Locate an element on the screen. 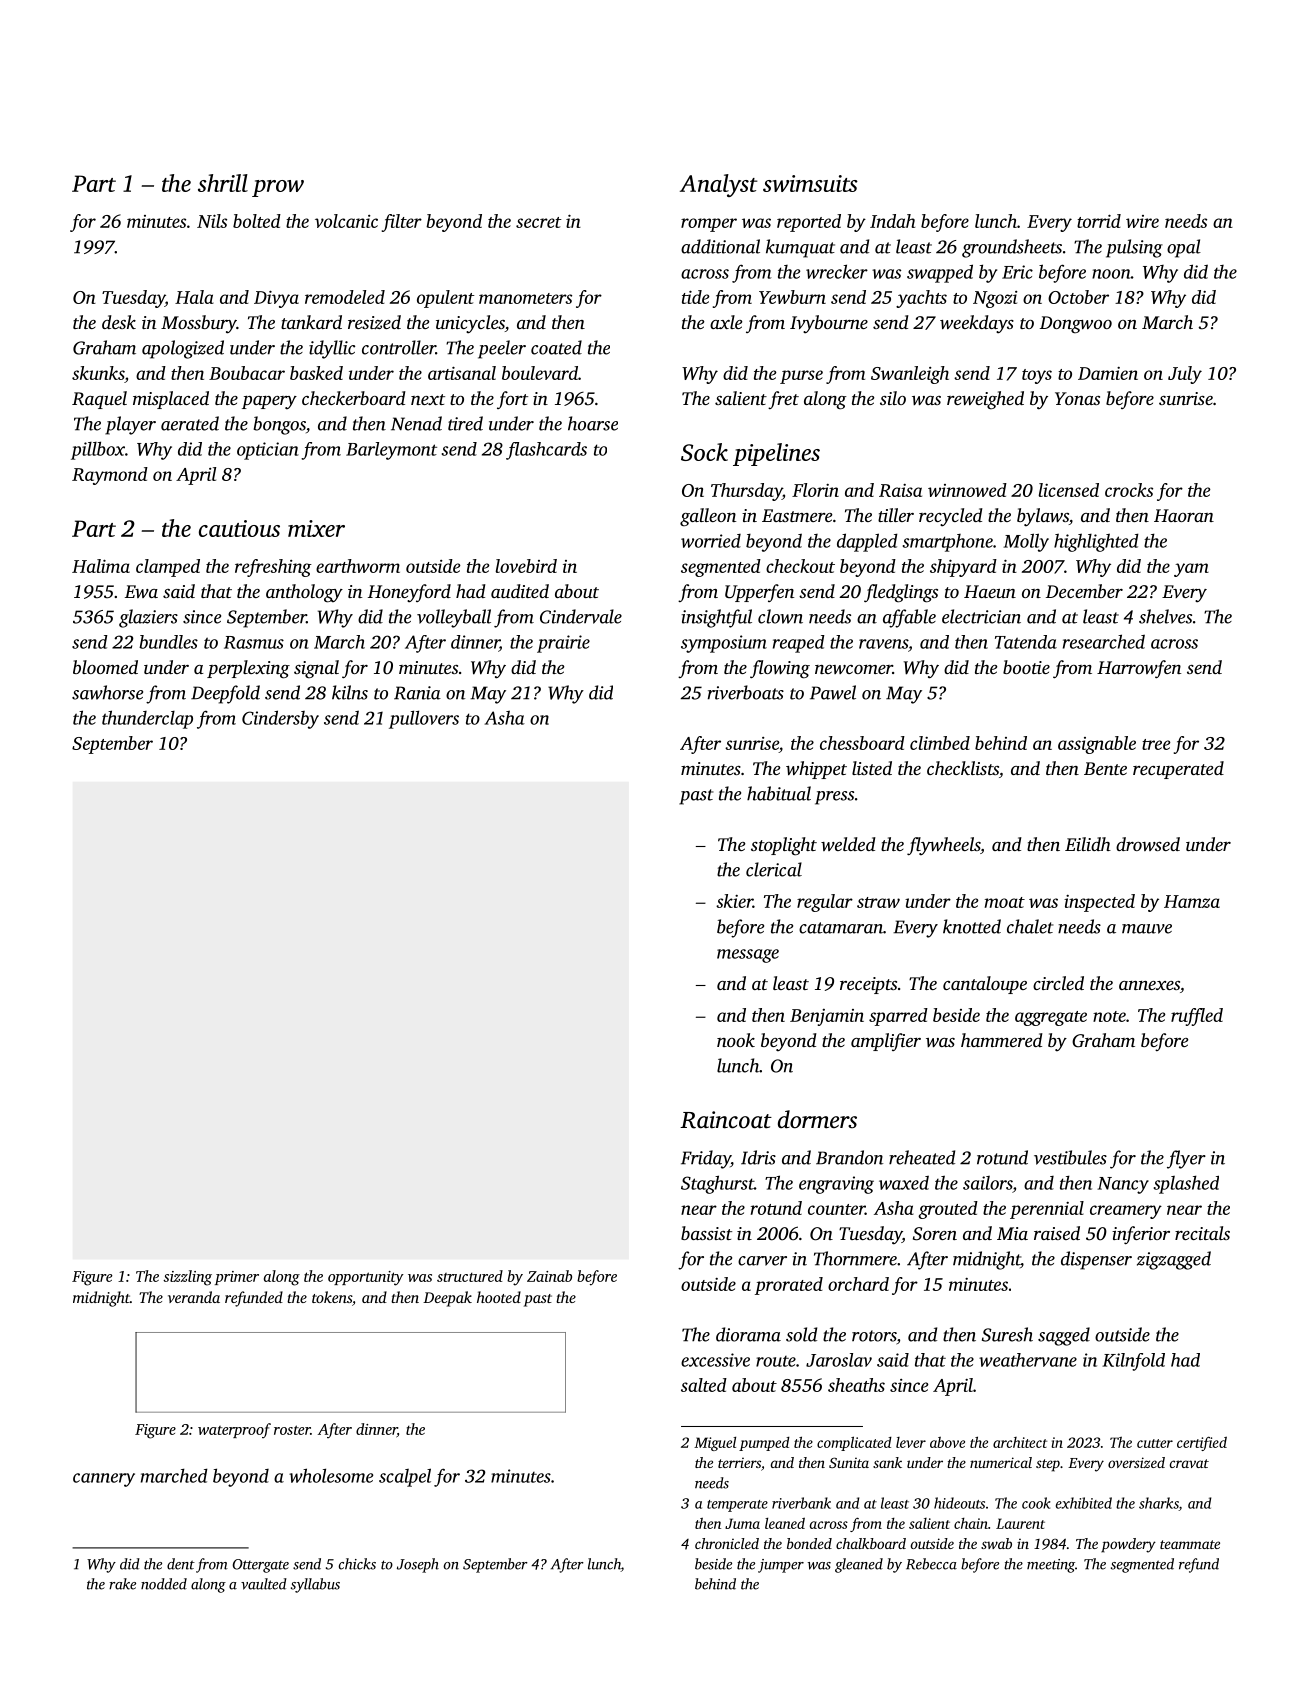 The width and height of the screenshot is (1310, 1696). winnowed is located at coordinates (967, 490).
